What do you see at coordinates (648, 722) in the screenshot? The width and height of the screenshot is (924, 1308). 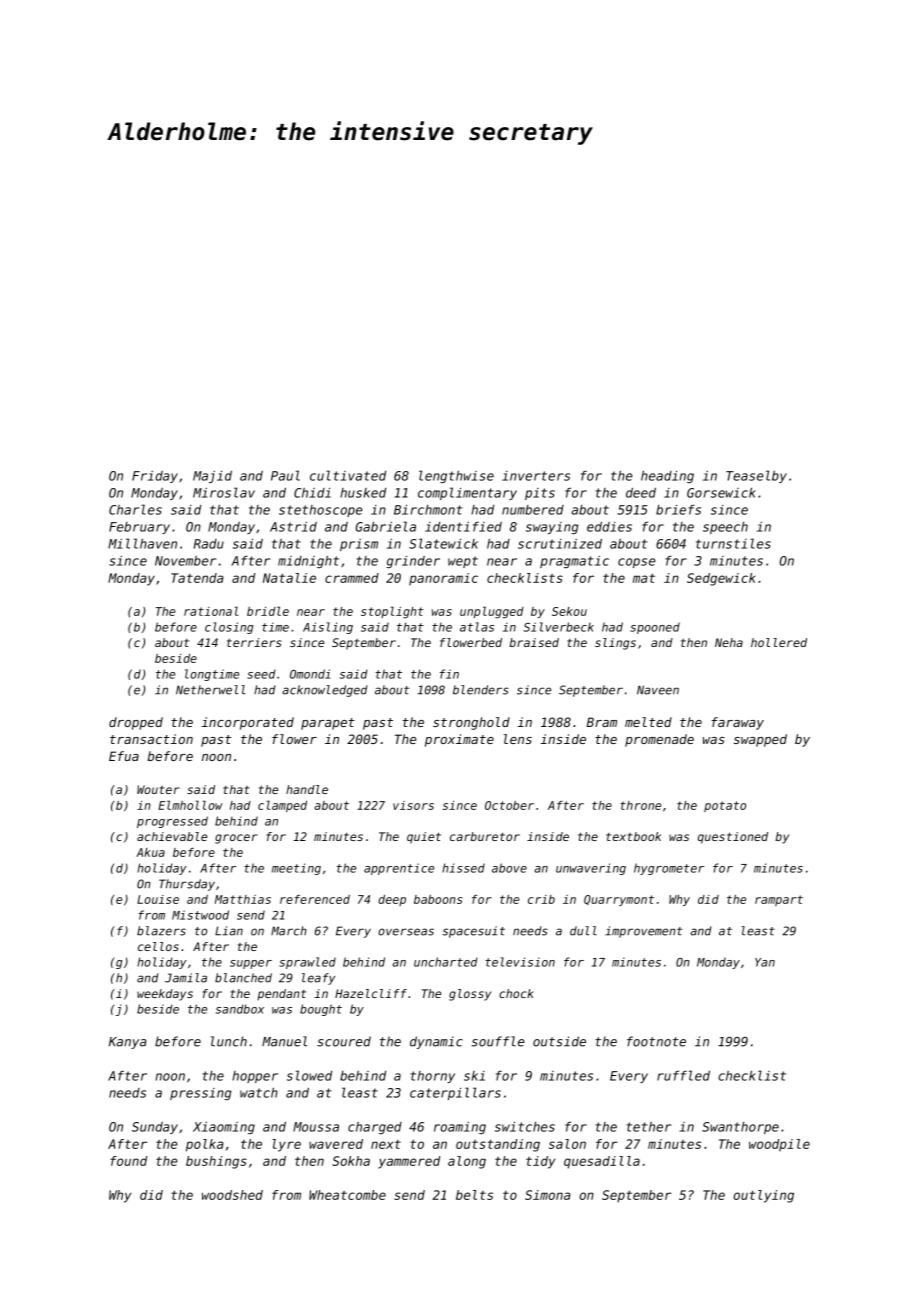 I see `melted` at bounding box center [648, 722].
